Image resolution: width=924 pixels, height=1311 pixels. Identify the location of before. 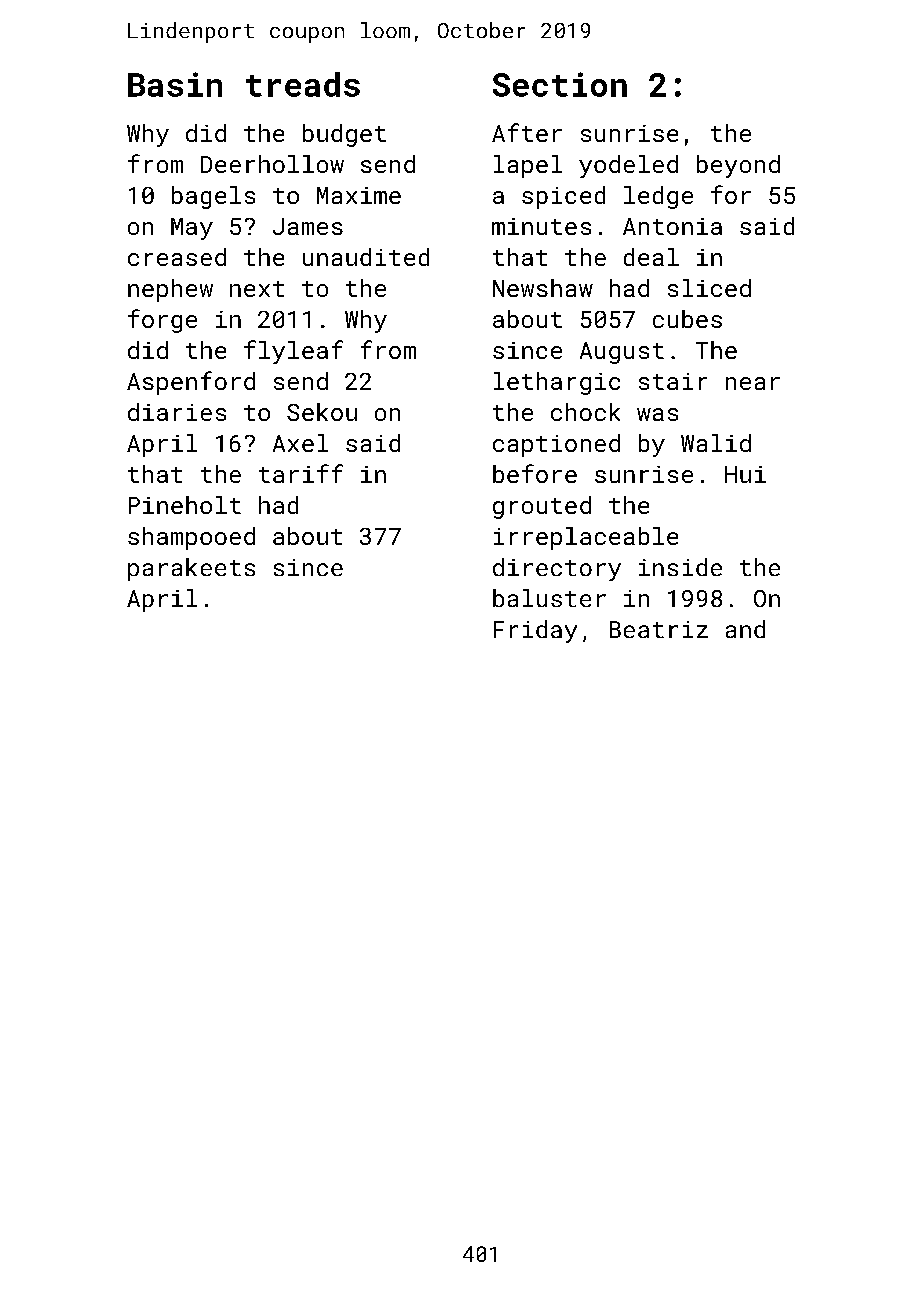
(535, 473).
